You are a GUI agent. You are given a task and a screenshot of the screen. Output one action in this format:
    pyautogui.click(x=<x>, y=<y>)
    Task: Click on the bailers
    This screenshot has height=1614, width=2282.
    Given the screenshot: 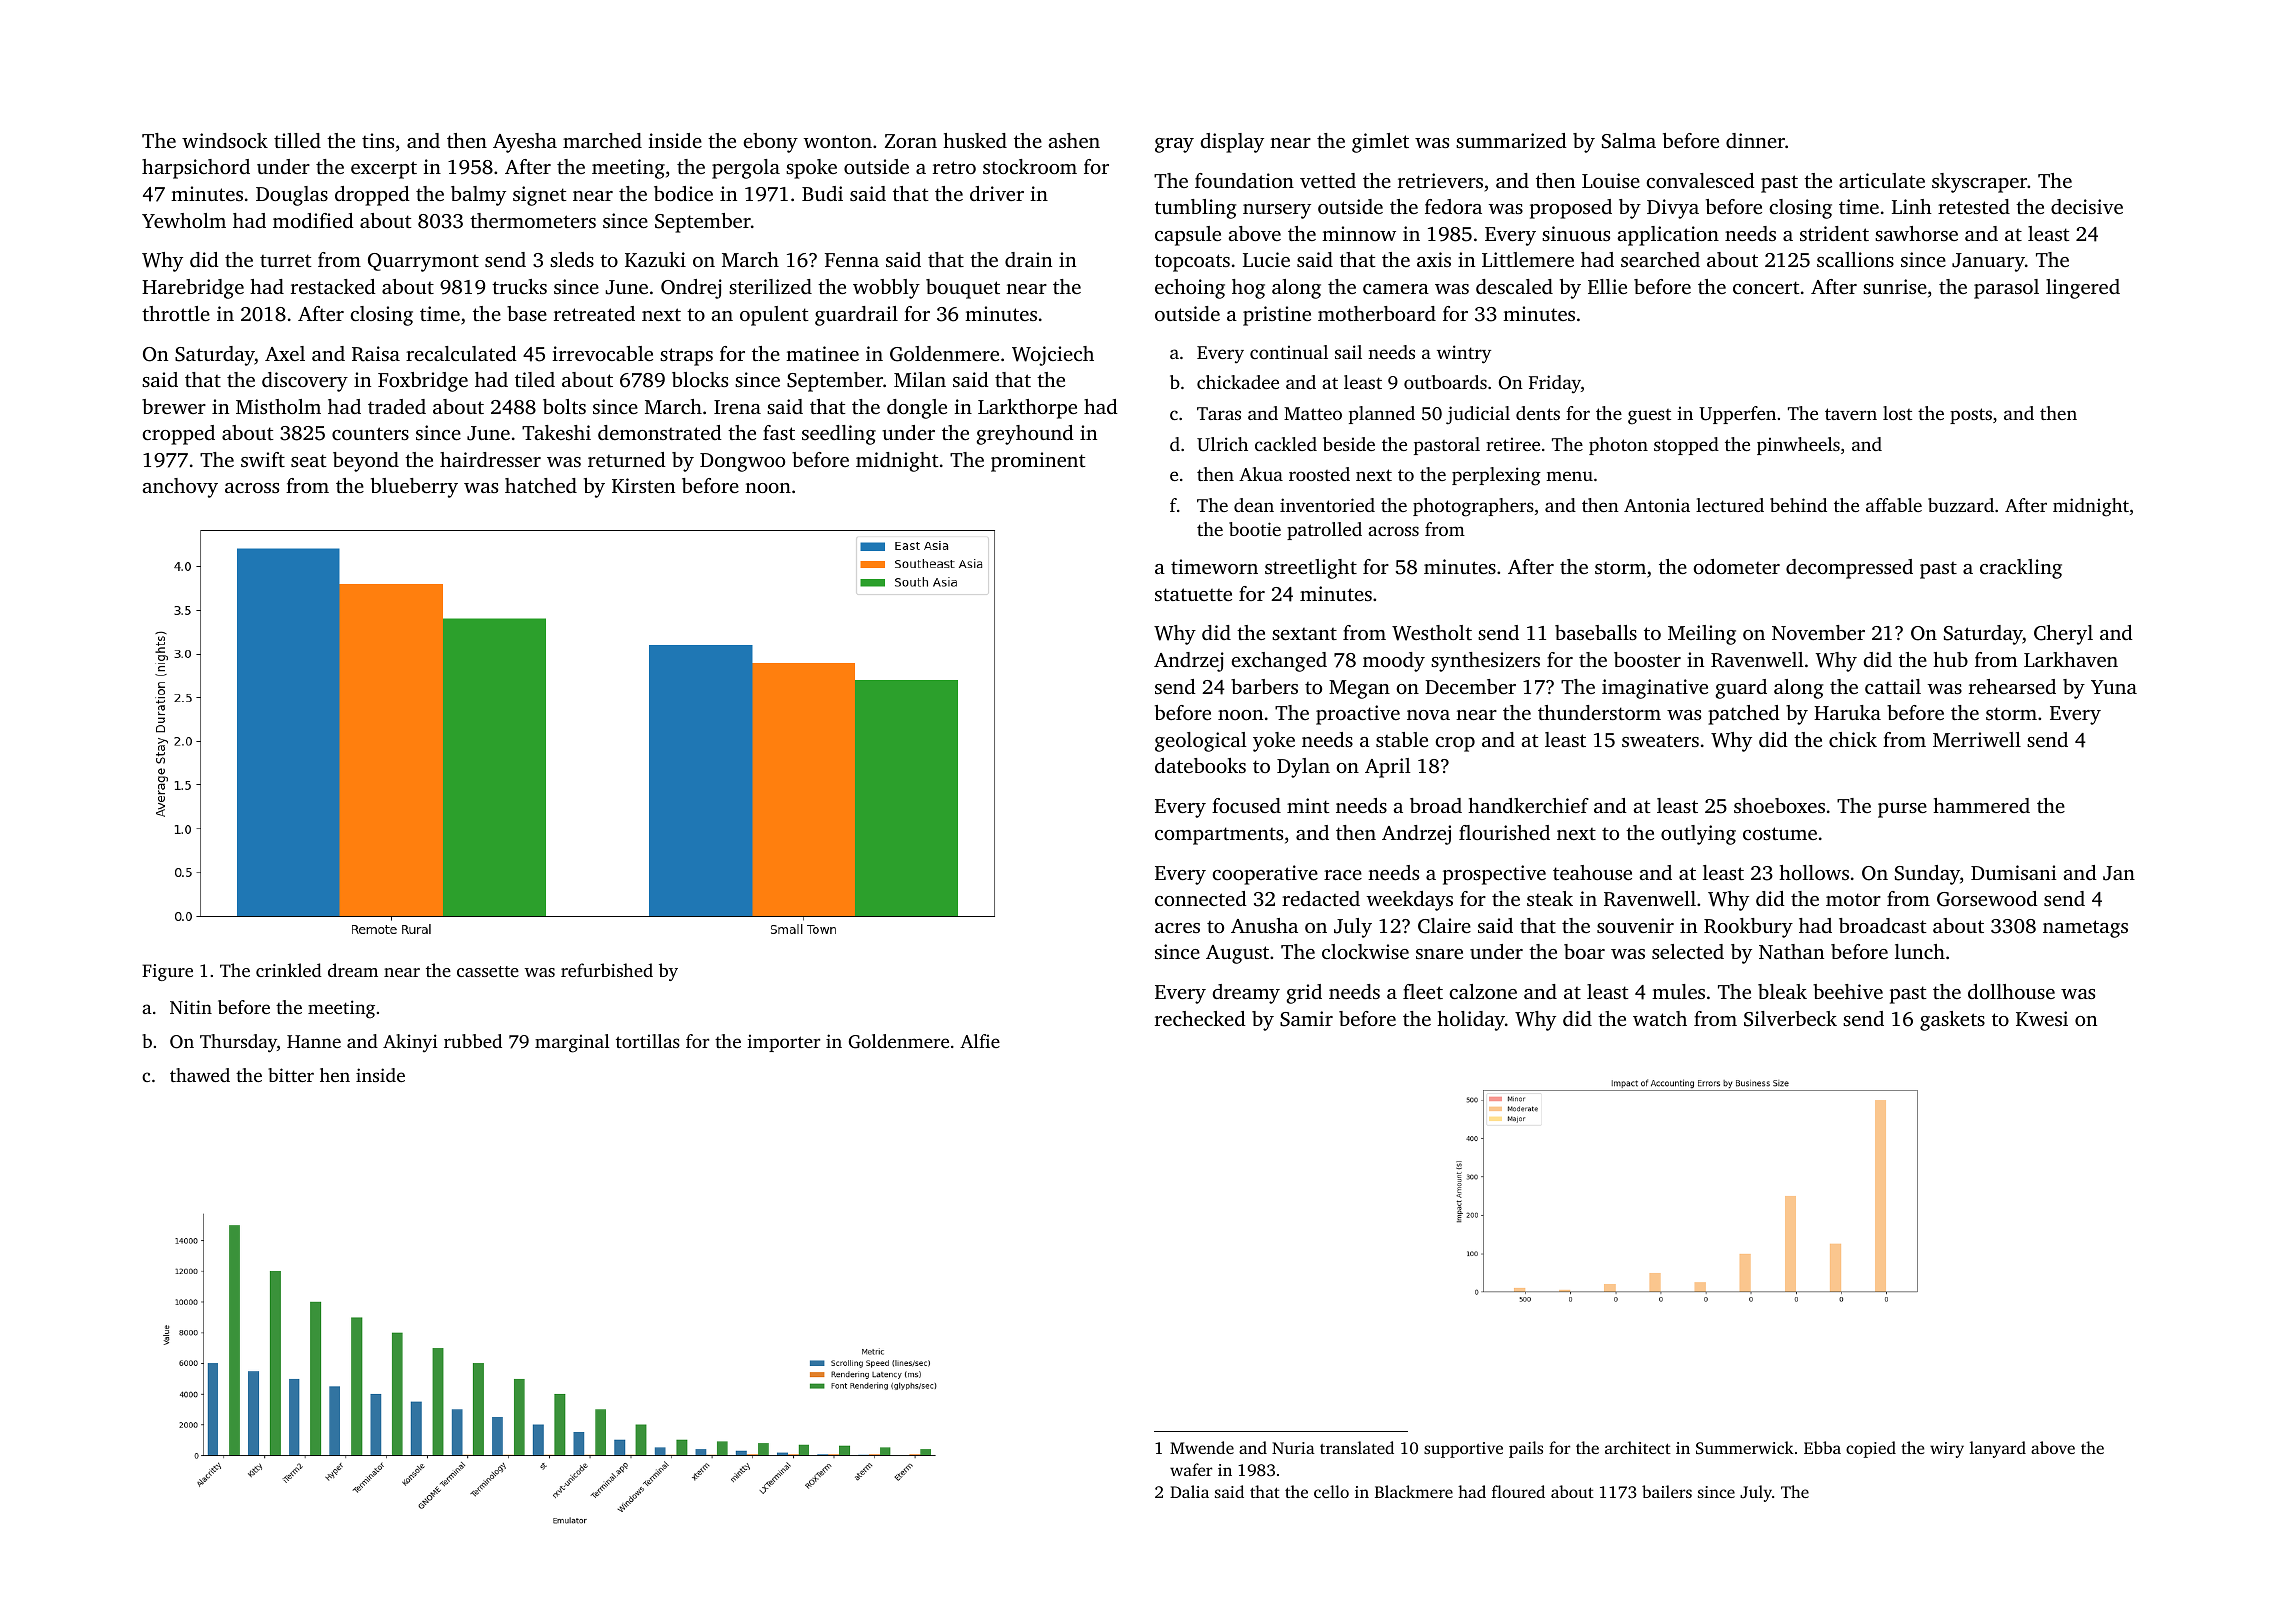 What is the action you would take?
    pyautogui.click(x=1667, y=1491)
